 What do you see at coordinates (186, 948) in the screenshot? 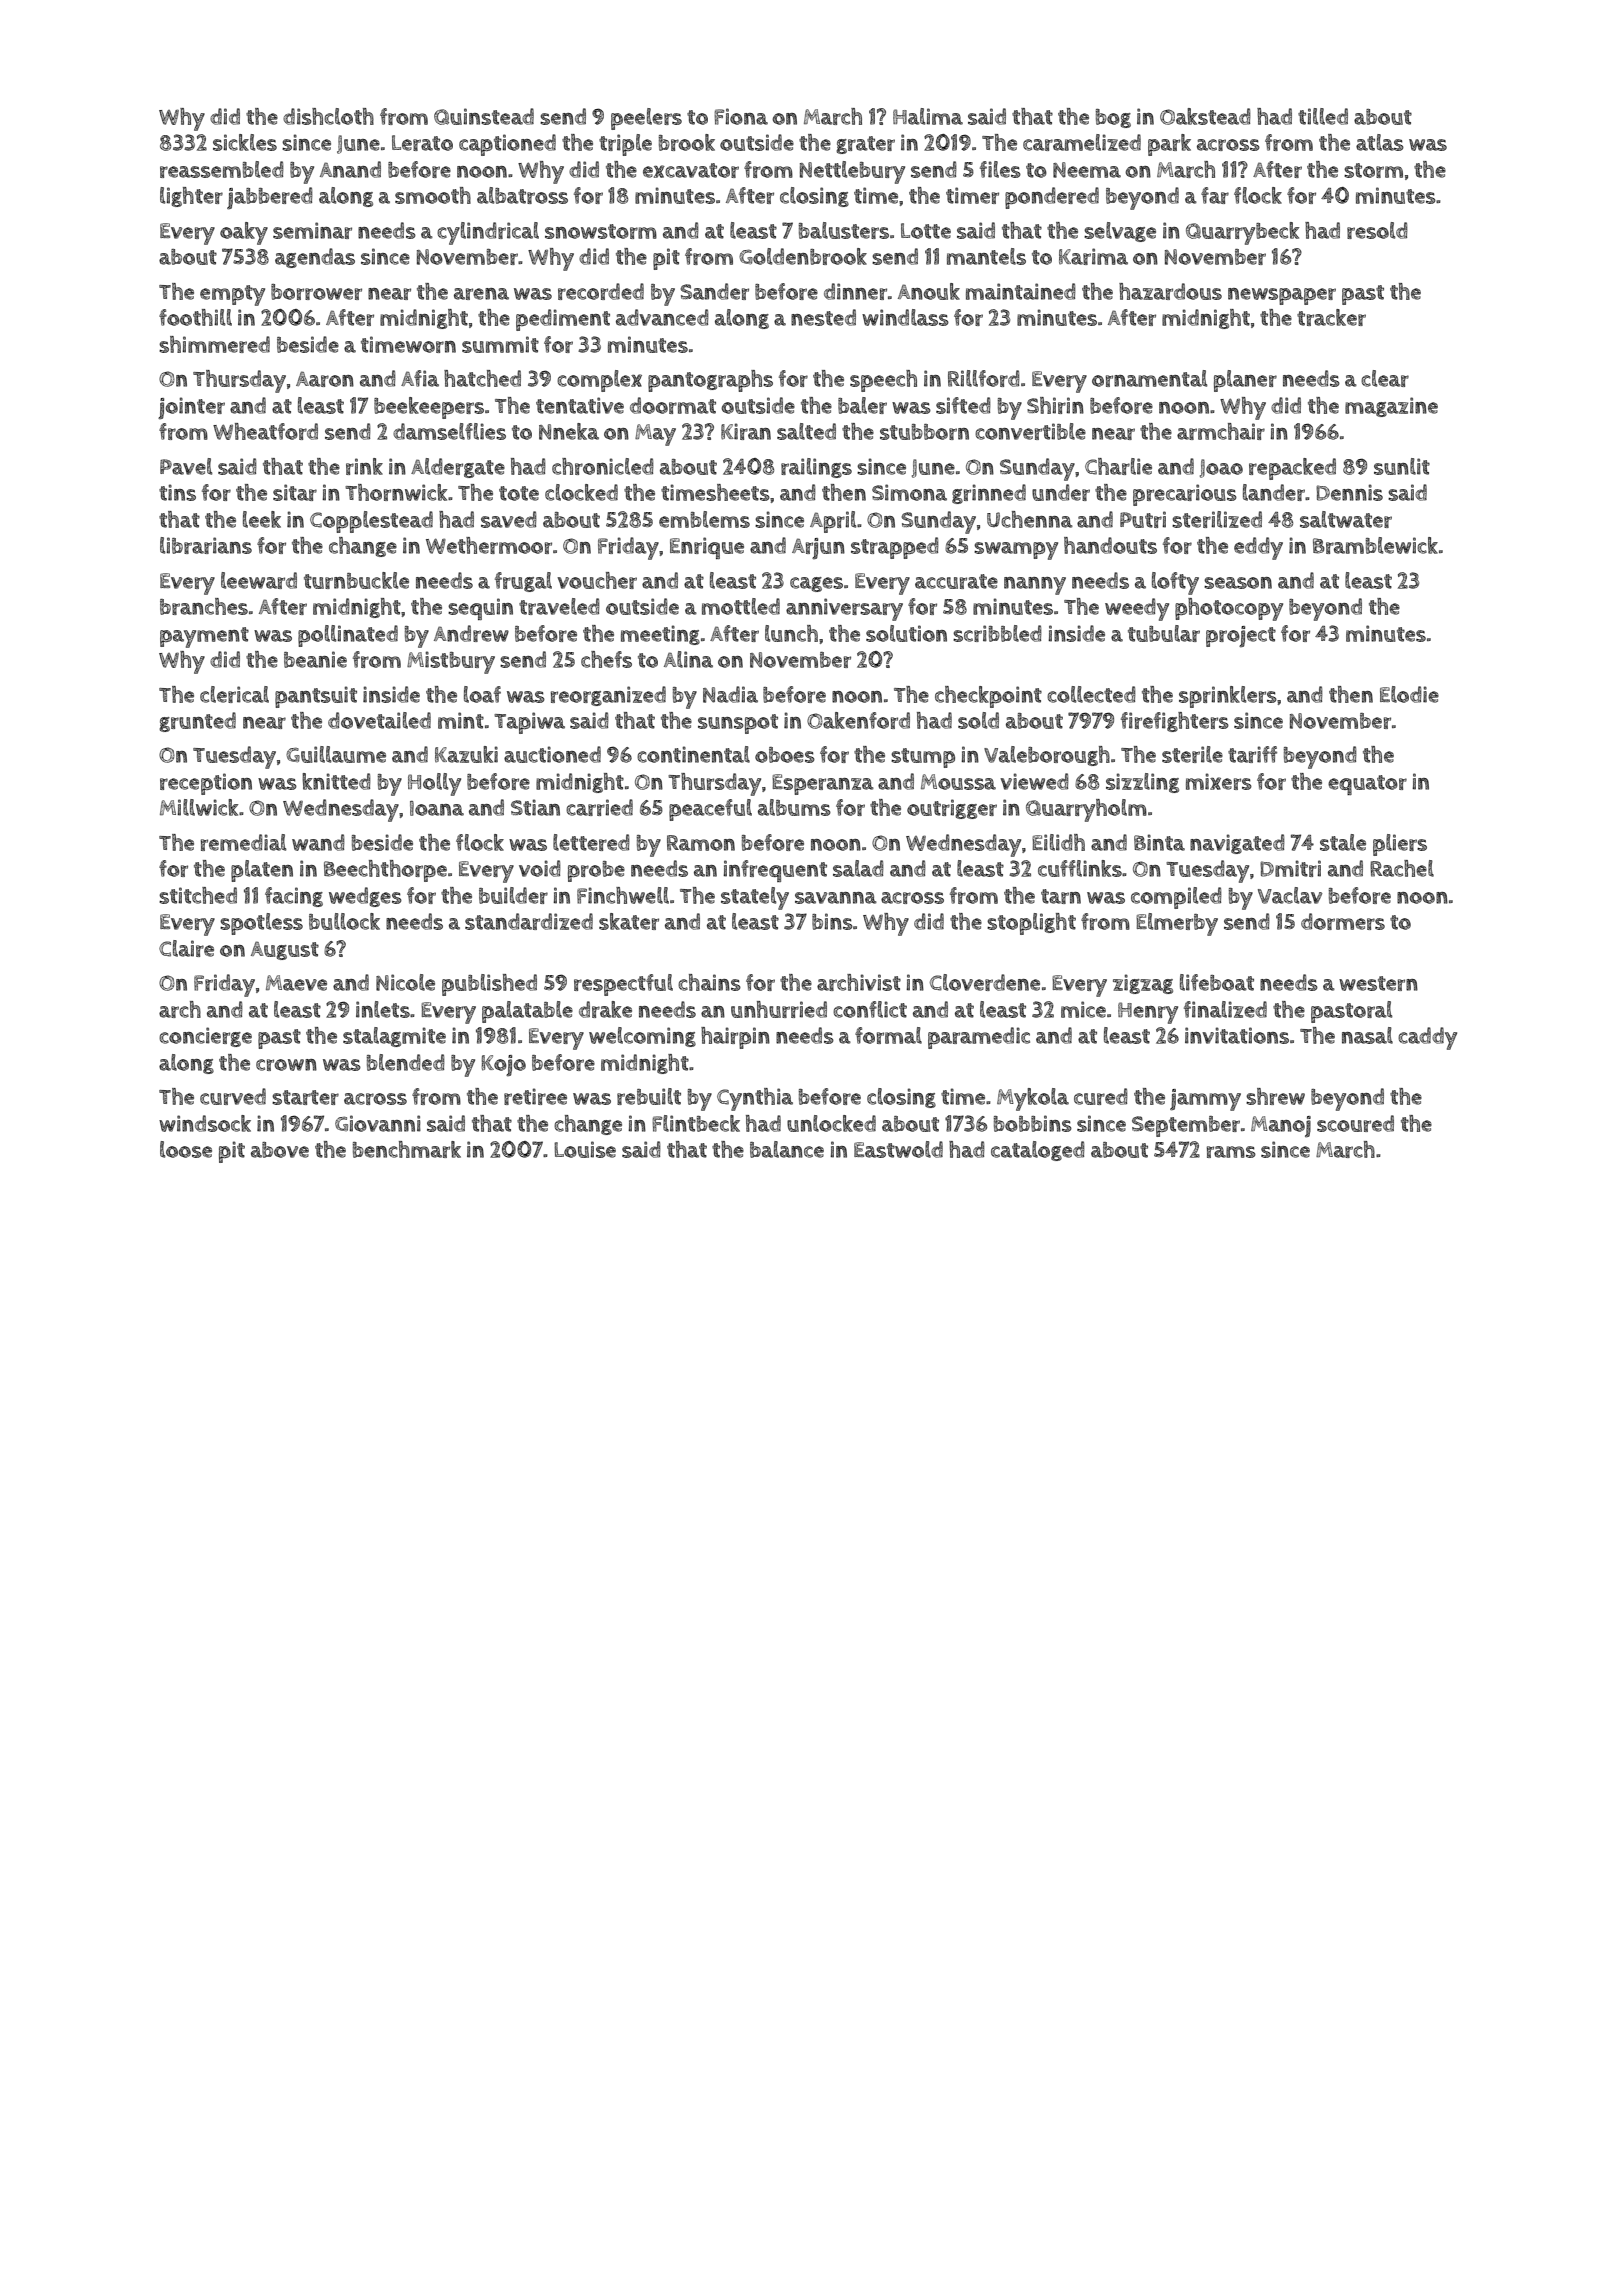
I see `Claire` at bounding box center [186, 948].
